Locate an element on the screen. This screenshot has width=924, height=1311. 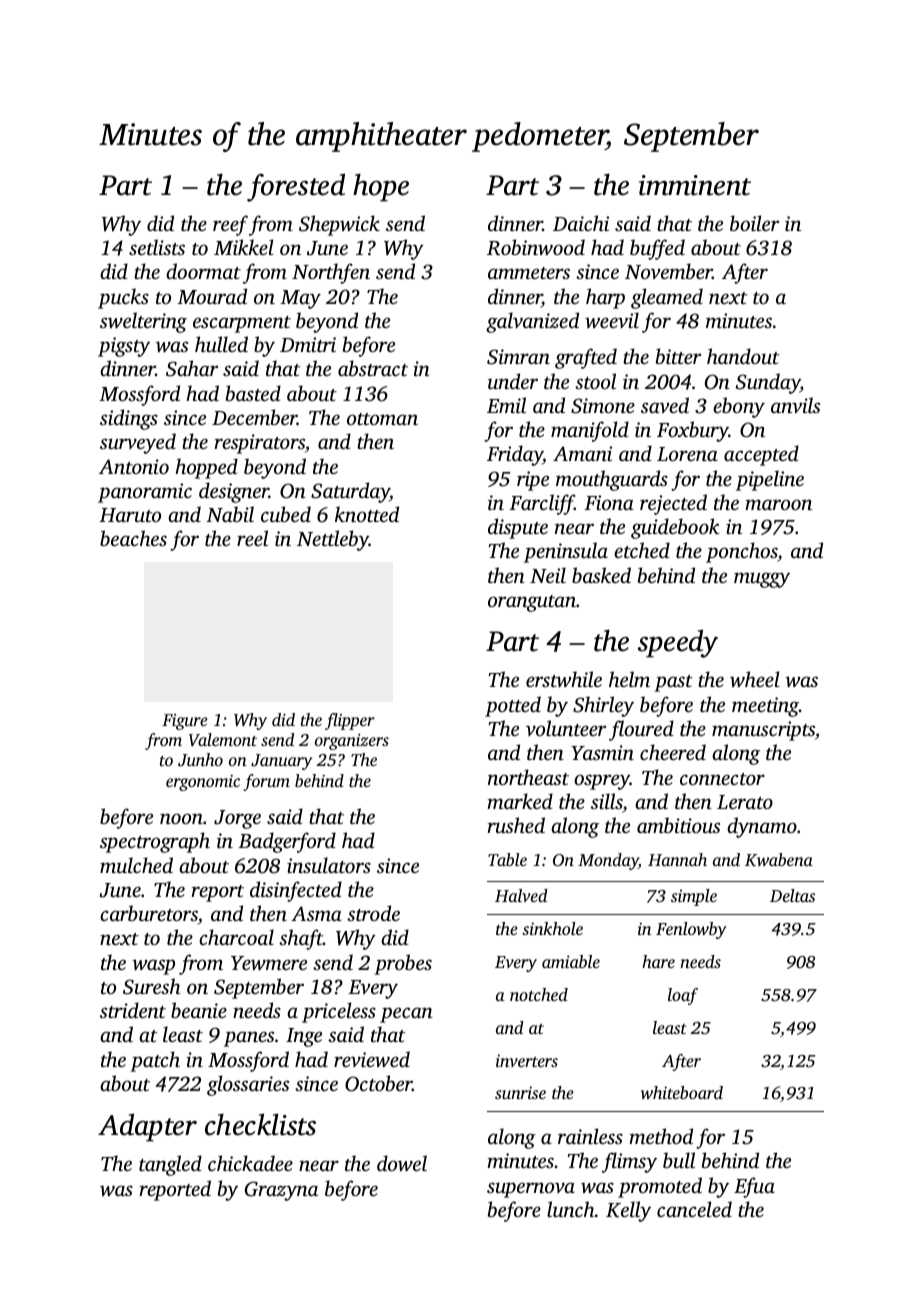
beaches is located at coordinates (133, 538).
